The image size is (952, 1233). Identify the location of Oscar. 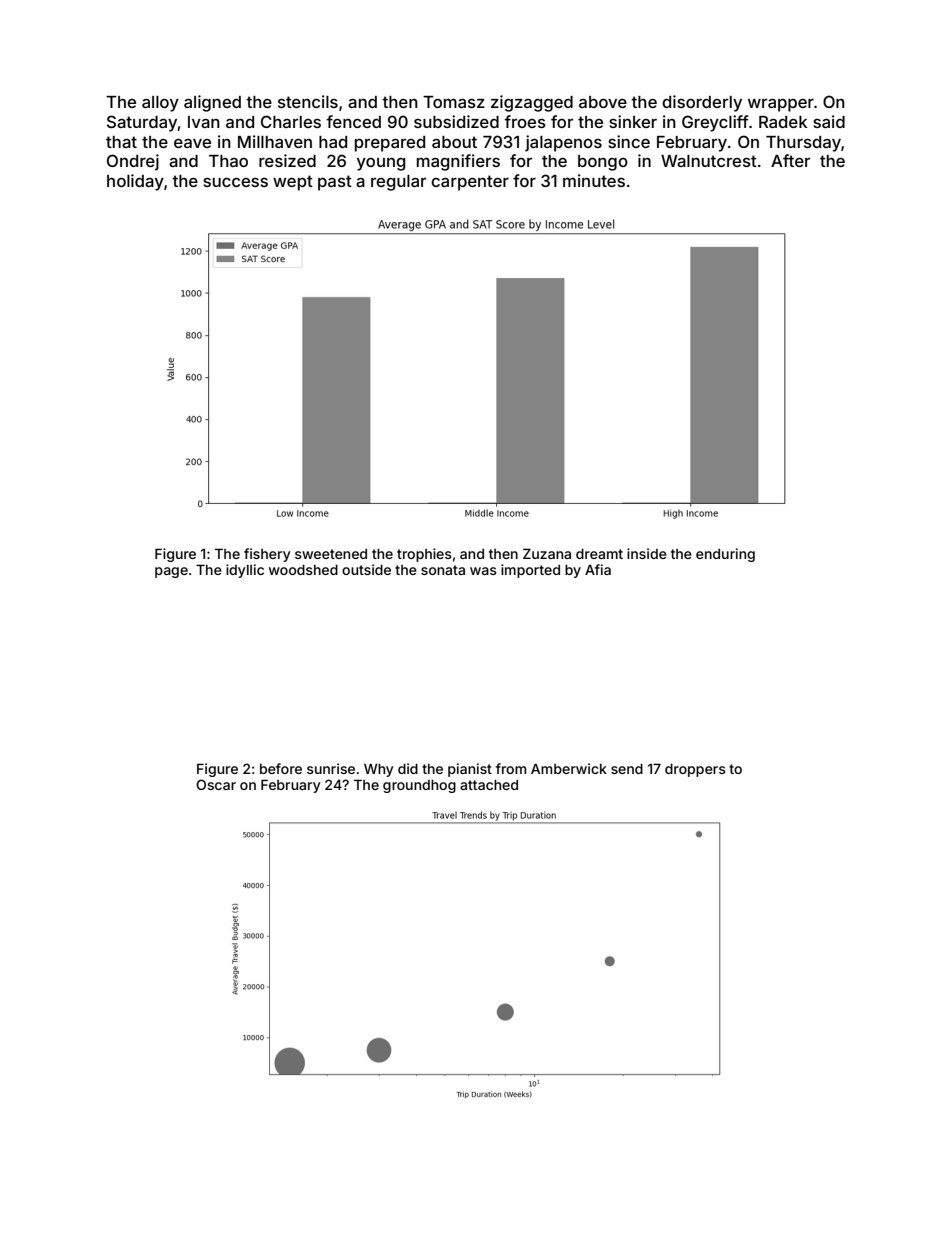
(216, 784).
